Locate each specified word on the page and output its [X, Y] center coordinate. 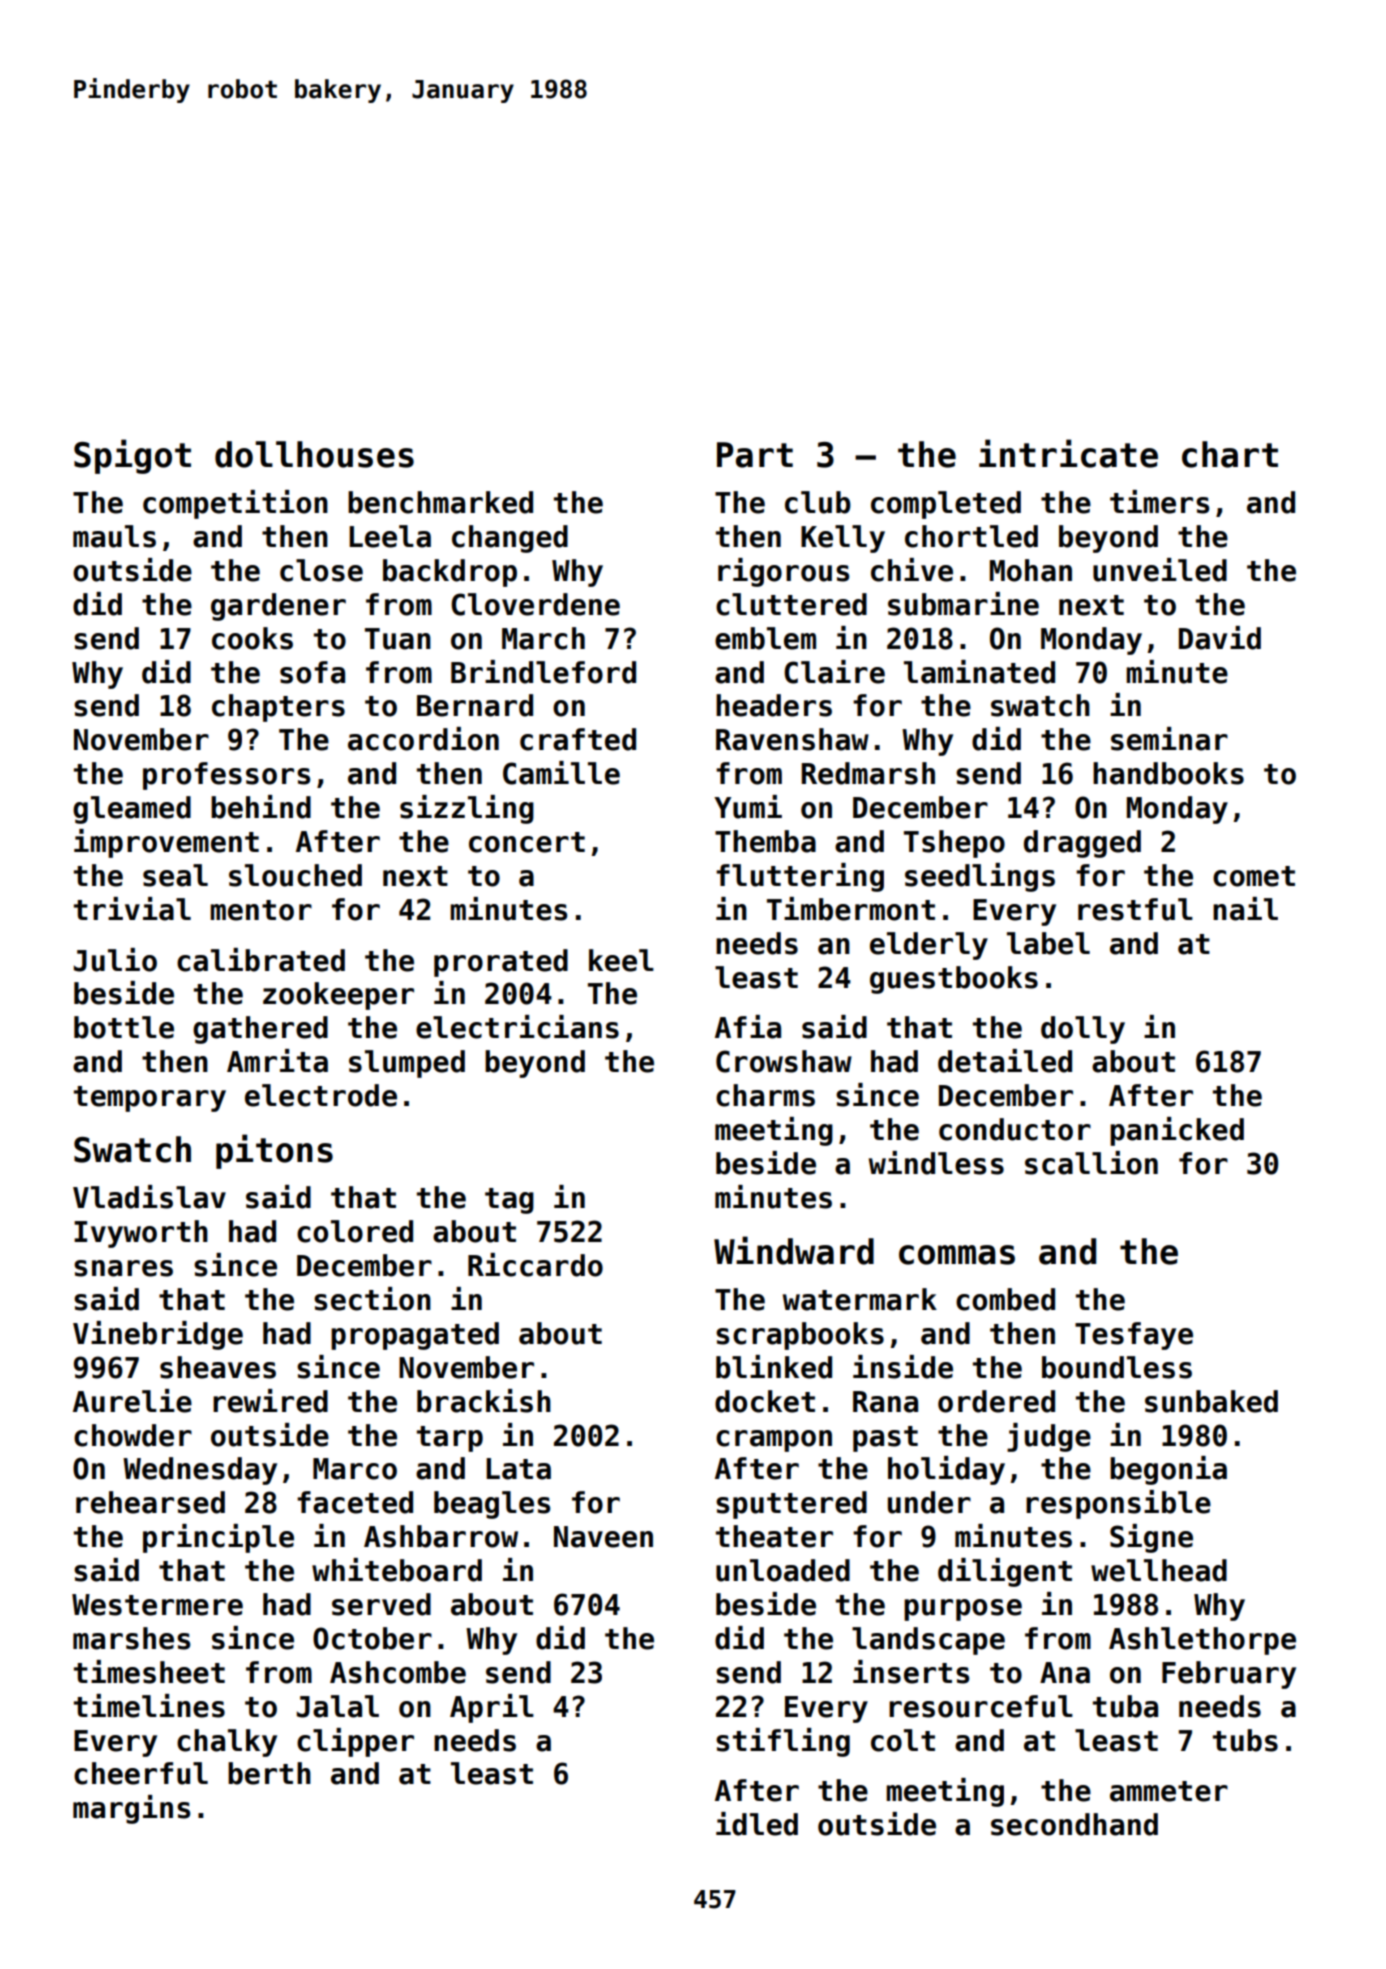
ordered [996, 1401]
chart [1230, 454]
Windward [794, 1250]
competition [235, 504]
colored [355, 1231]
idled [757, 1824]
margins [131, 1809]
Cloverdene [535, 604]
